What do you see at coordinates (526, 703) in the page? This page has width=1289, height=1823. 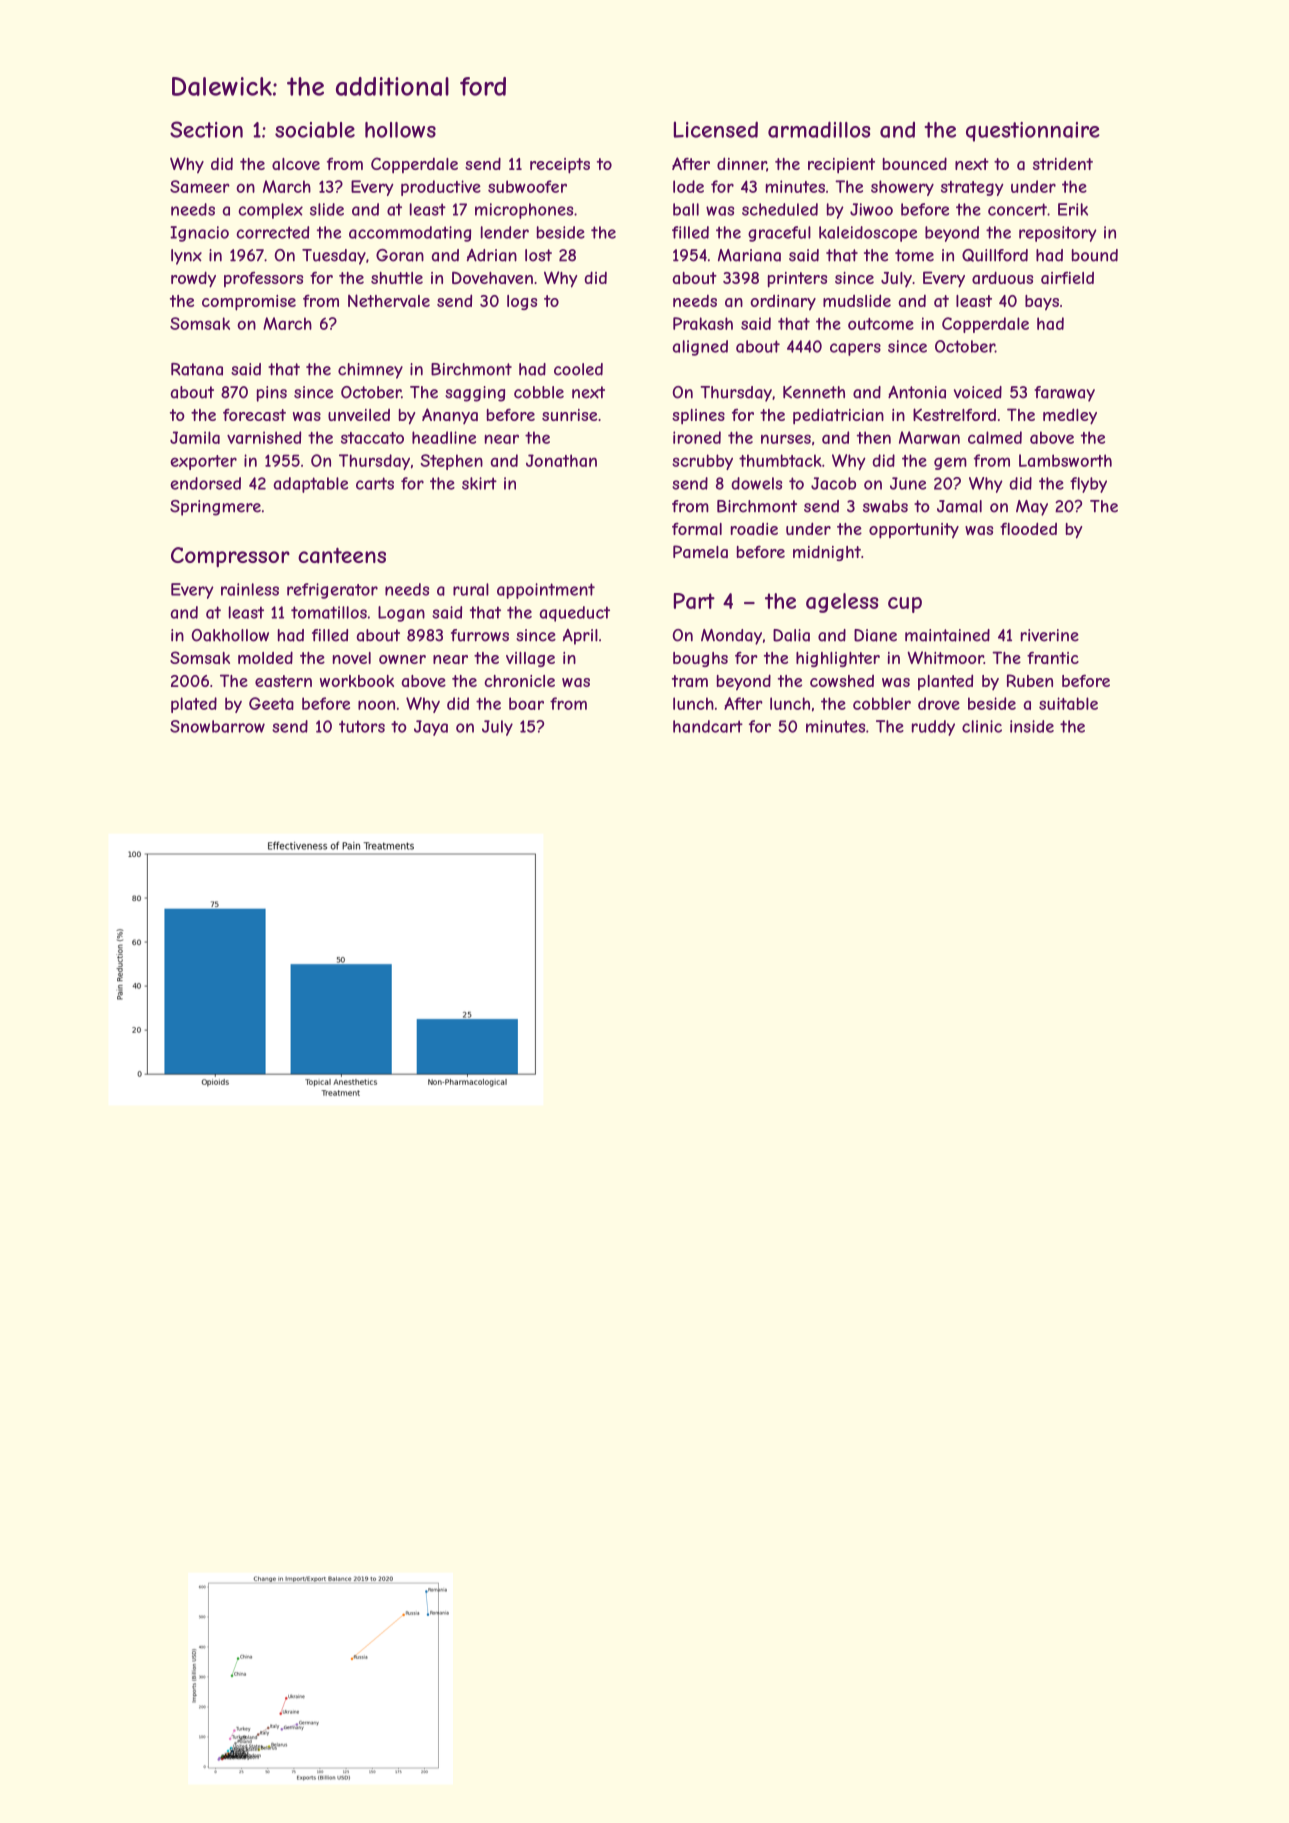 I see `boar` at bounding box center [526, 703].
